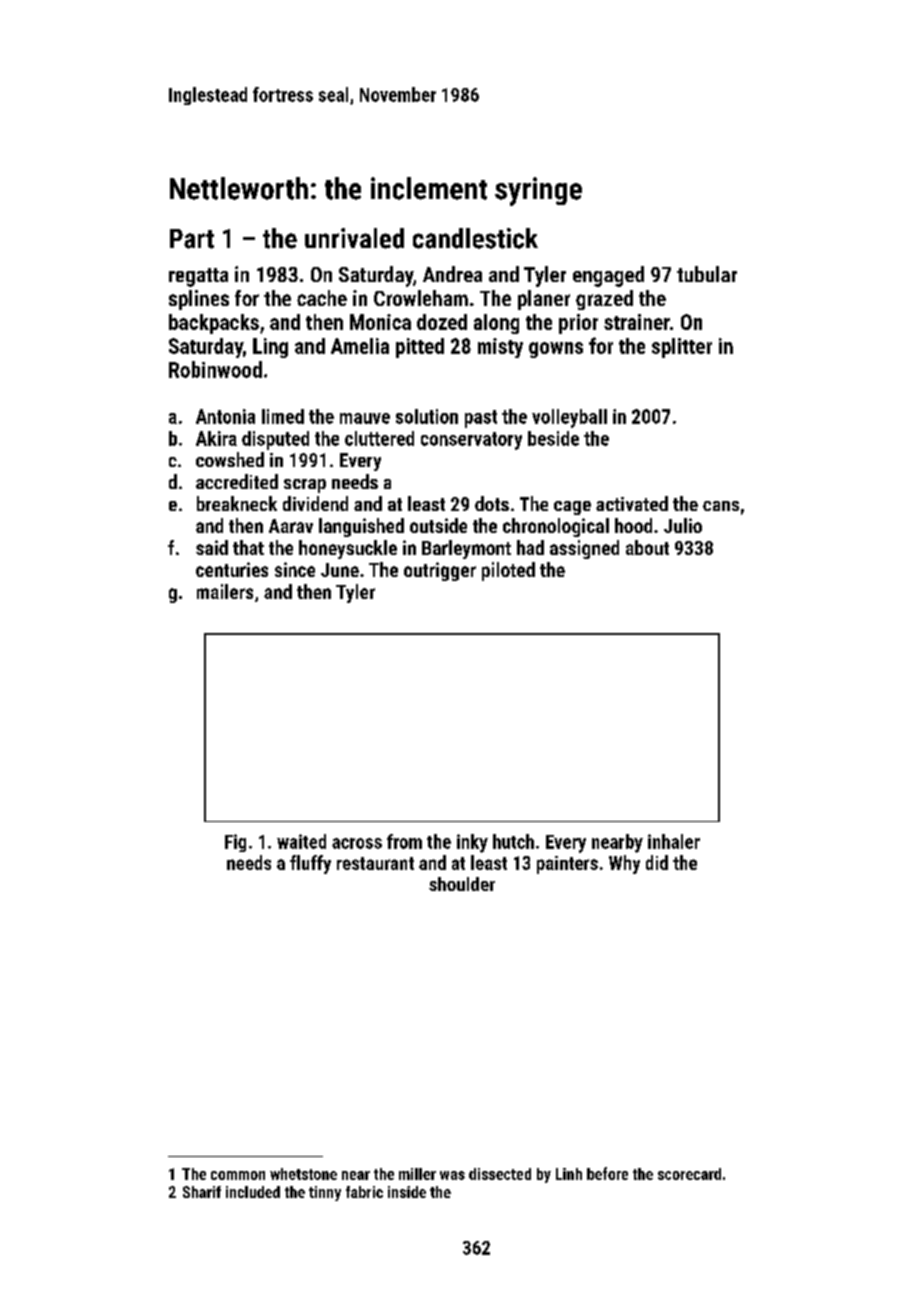 The height and width of the screenshot is (1311, 924). Describe the element at coordinates (283, 416) in the screenshot. I see `limed` at that location.
